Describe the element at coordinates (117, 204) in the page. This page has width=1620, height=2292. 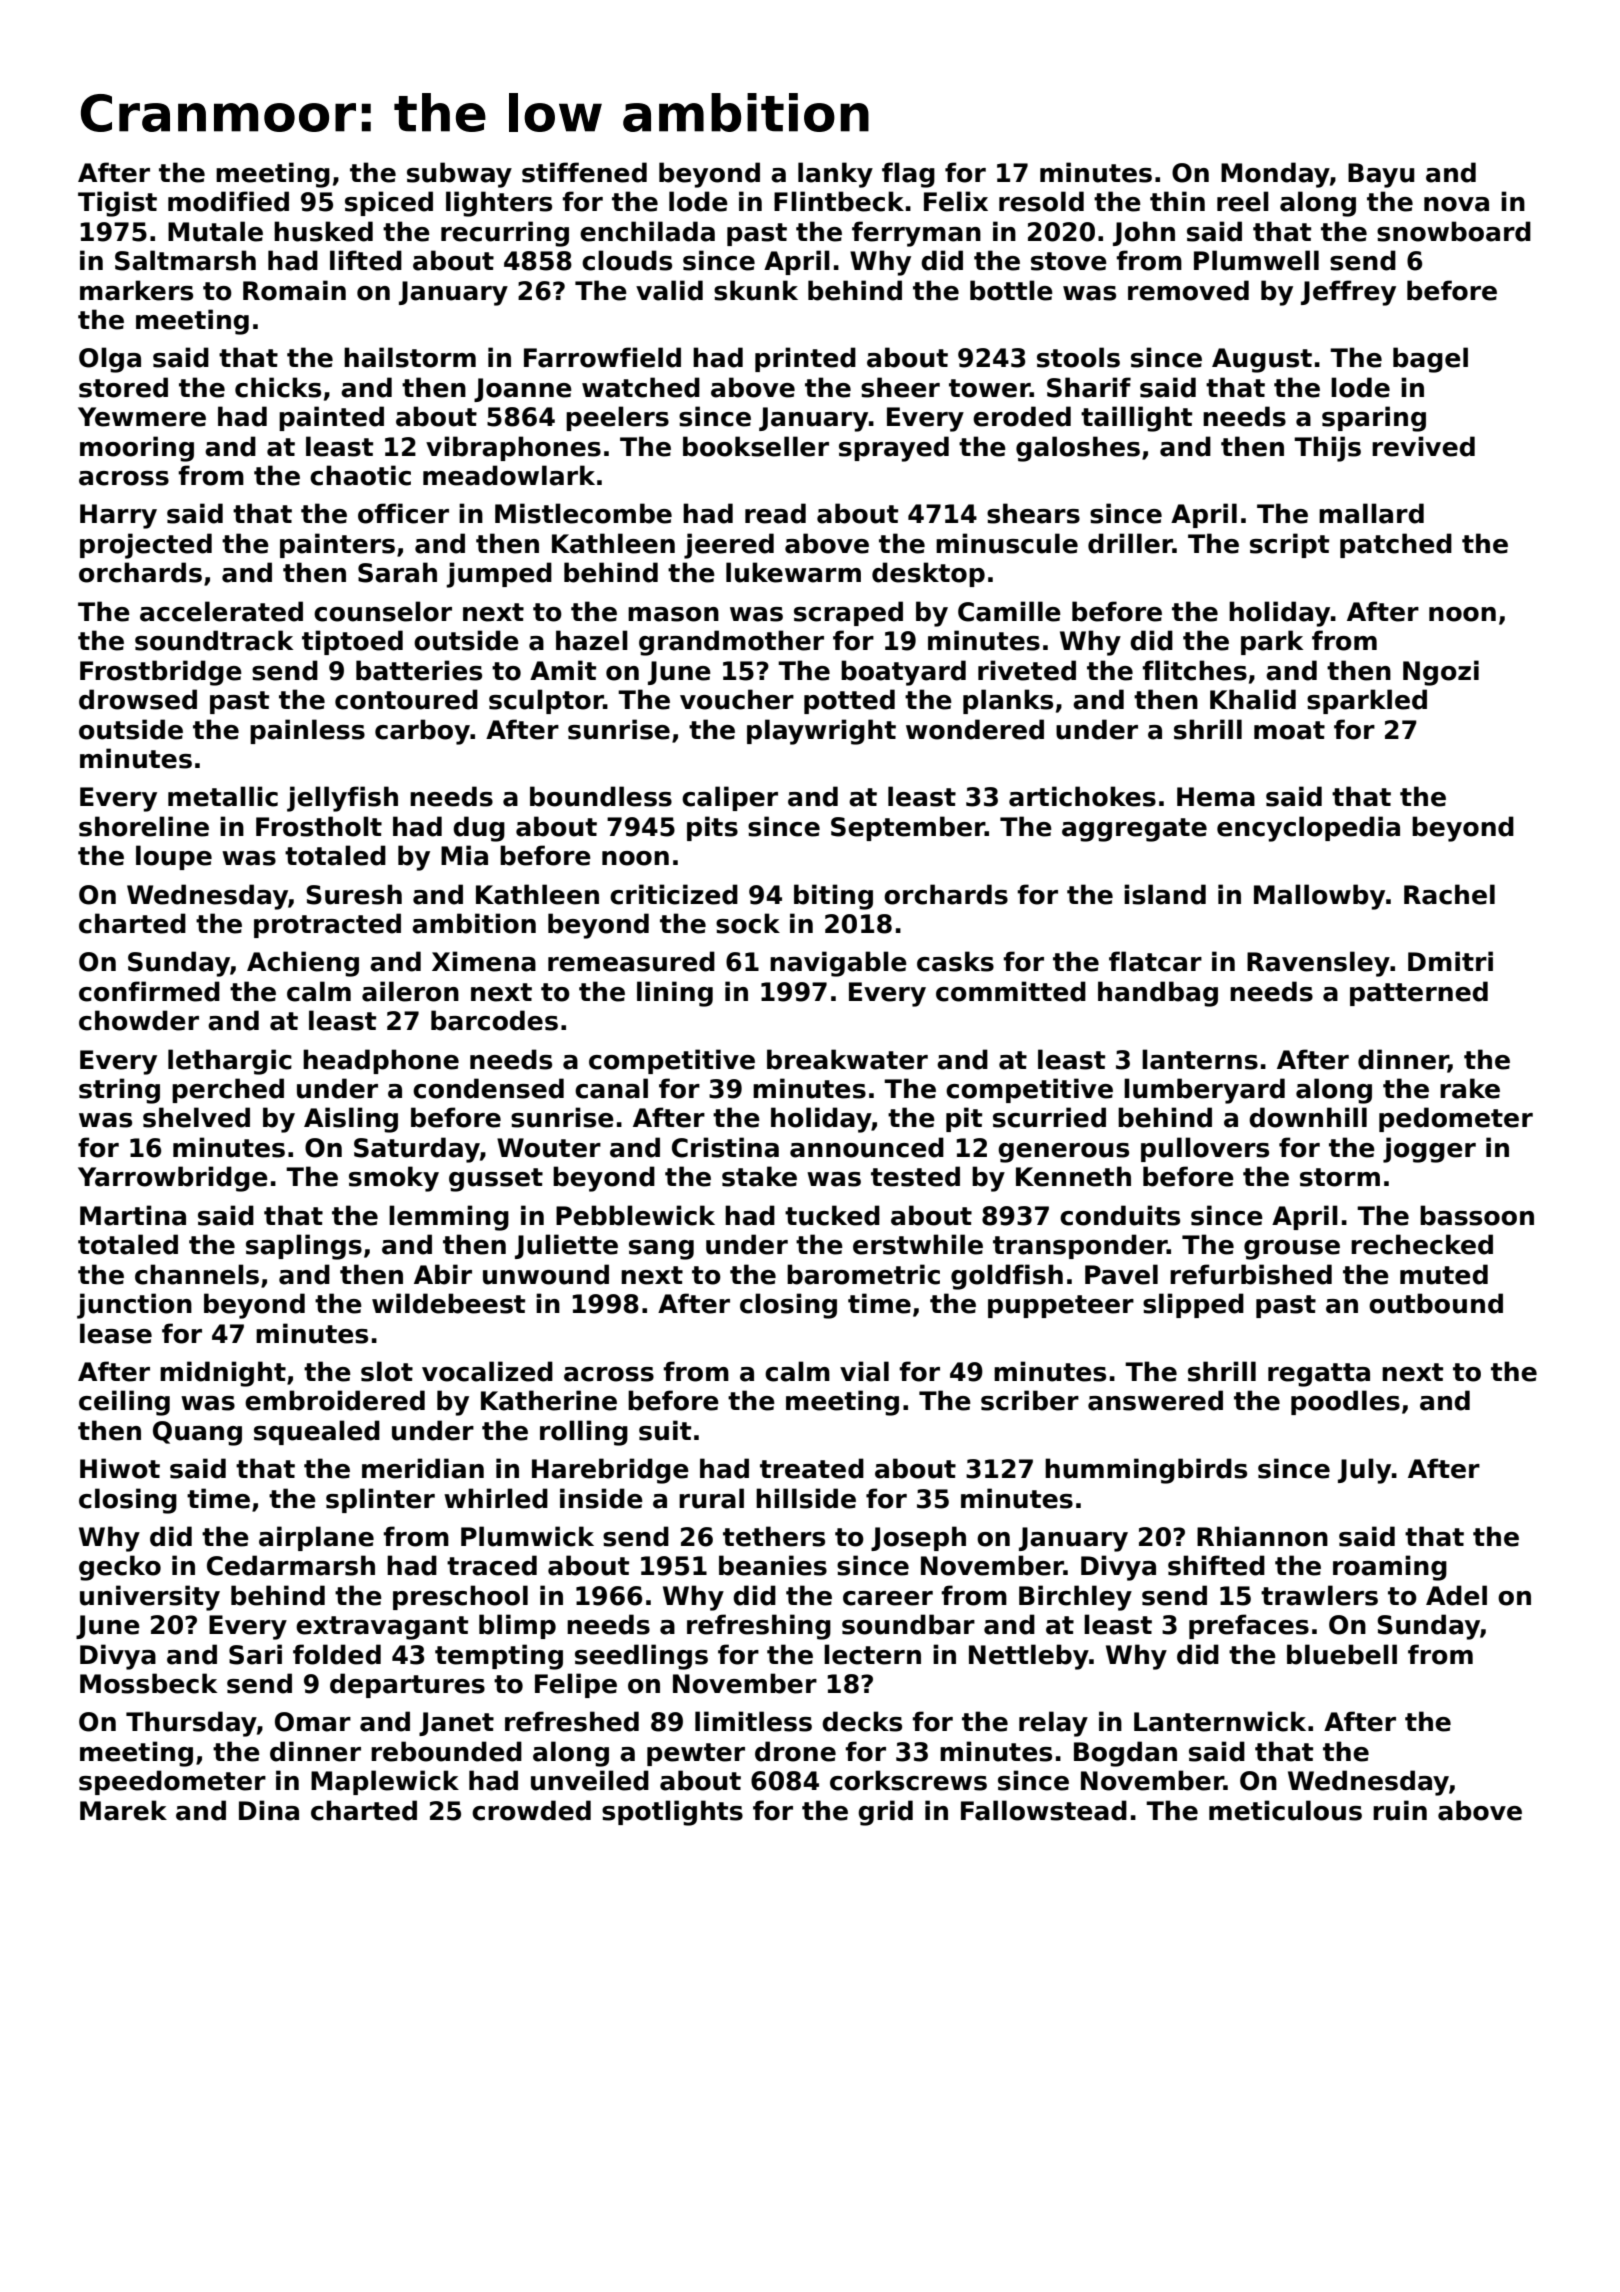
I see `Tigist` at that location.
